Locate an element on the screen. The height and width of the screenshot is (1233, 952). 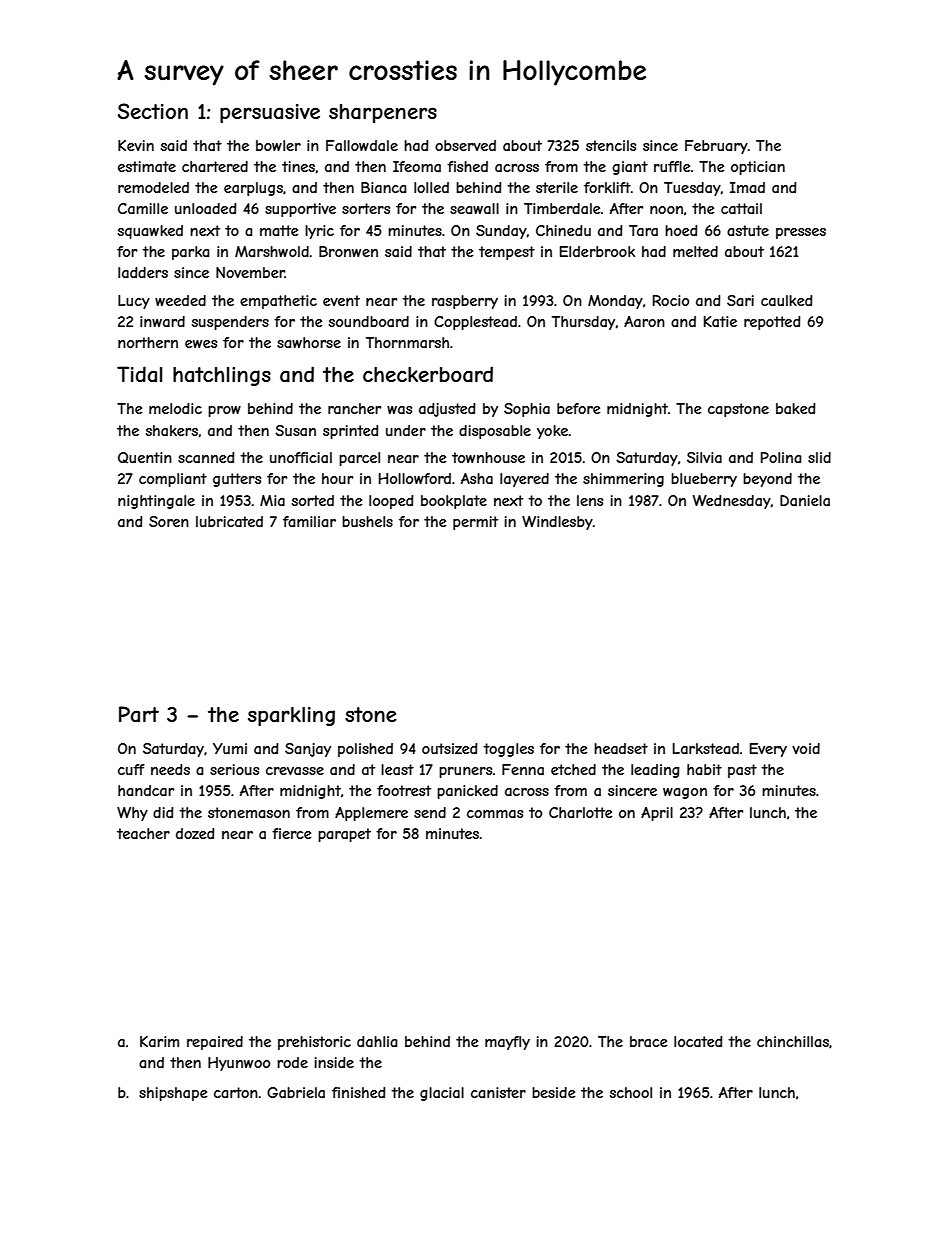
persuasive is located at coordinates (270, 113).
